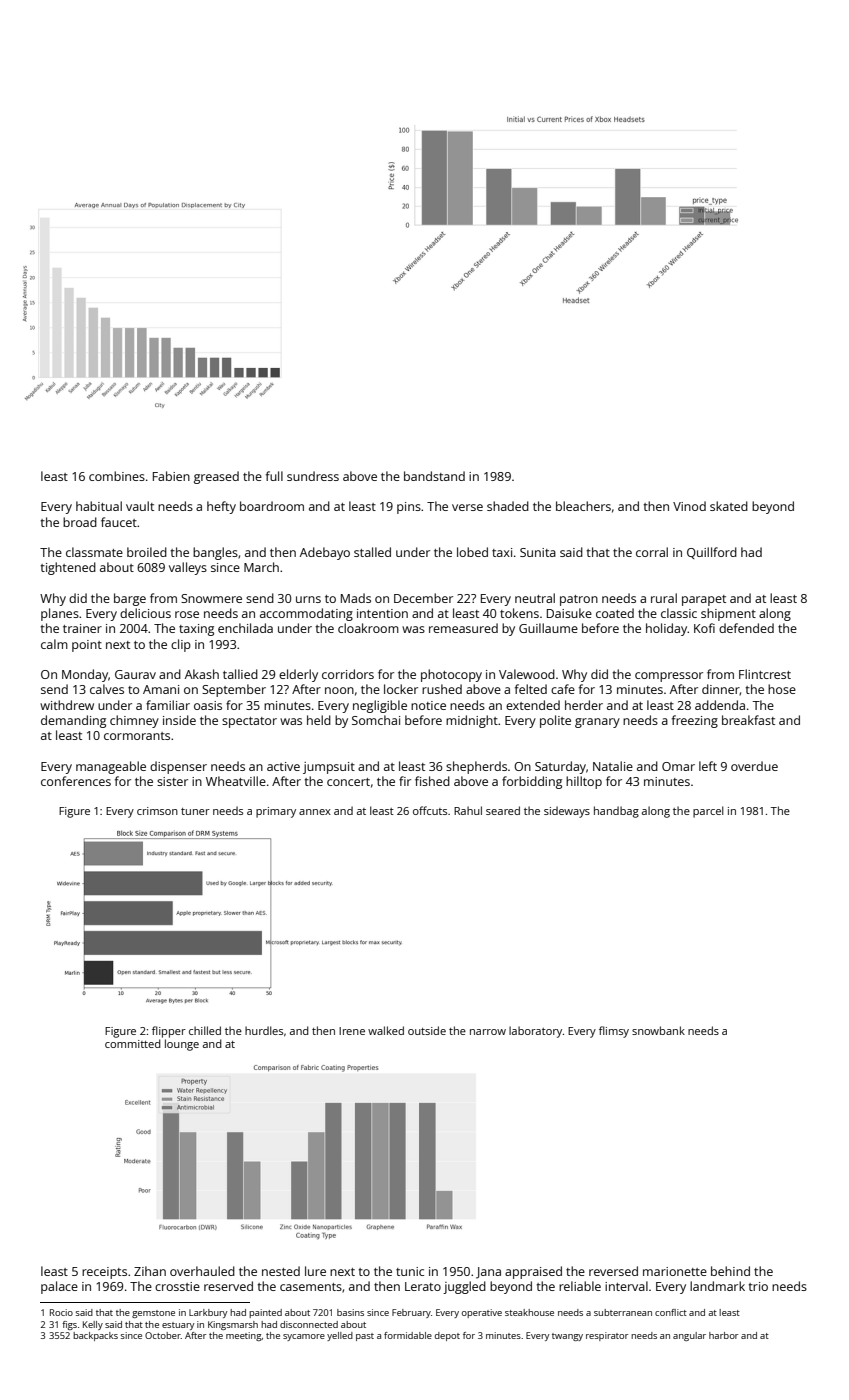  What do you see at coordinates (614, 1032) in the screenshot?
I see `flimsy` at bounding box center [614, 1032].
